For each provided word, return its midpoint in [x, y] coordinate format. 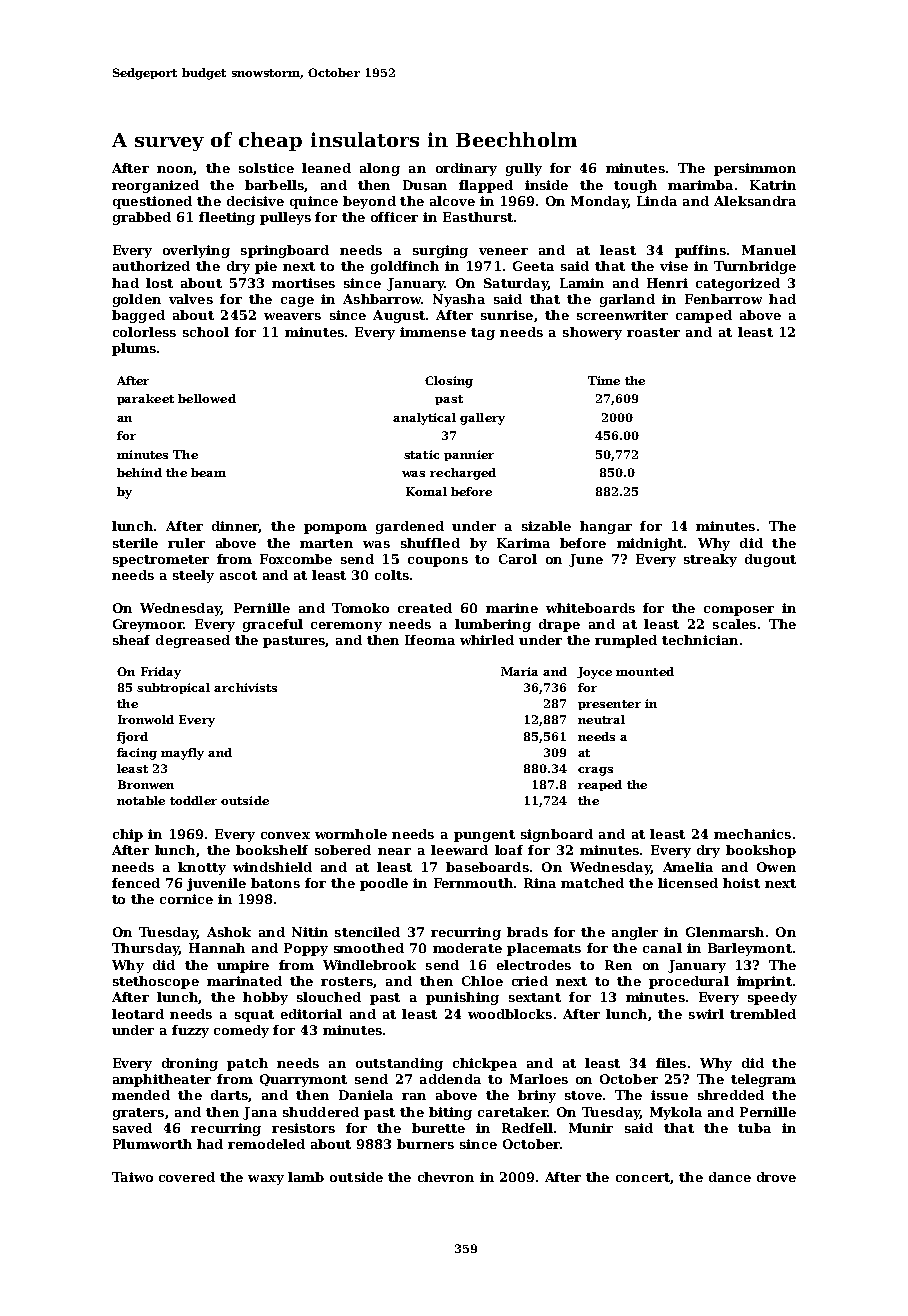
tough [635, 186]
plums [134, 349]
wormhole [351, 834]
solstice [266, 168]
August [399, 316]
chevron [446, 1177]
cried [530, 981]
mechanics [752, 834]
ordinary [466, 169]
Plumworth [152, 1144]
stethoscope [156, 982]
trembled [763, 1014]
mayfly [182, 754]
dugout [770, 560]
